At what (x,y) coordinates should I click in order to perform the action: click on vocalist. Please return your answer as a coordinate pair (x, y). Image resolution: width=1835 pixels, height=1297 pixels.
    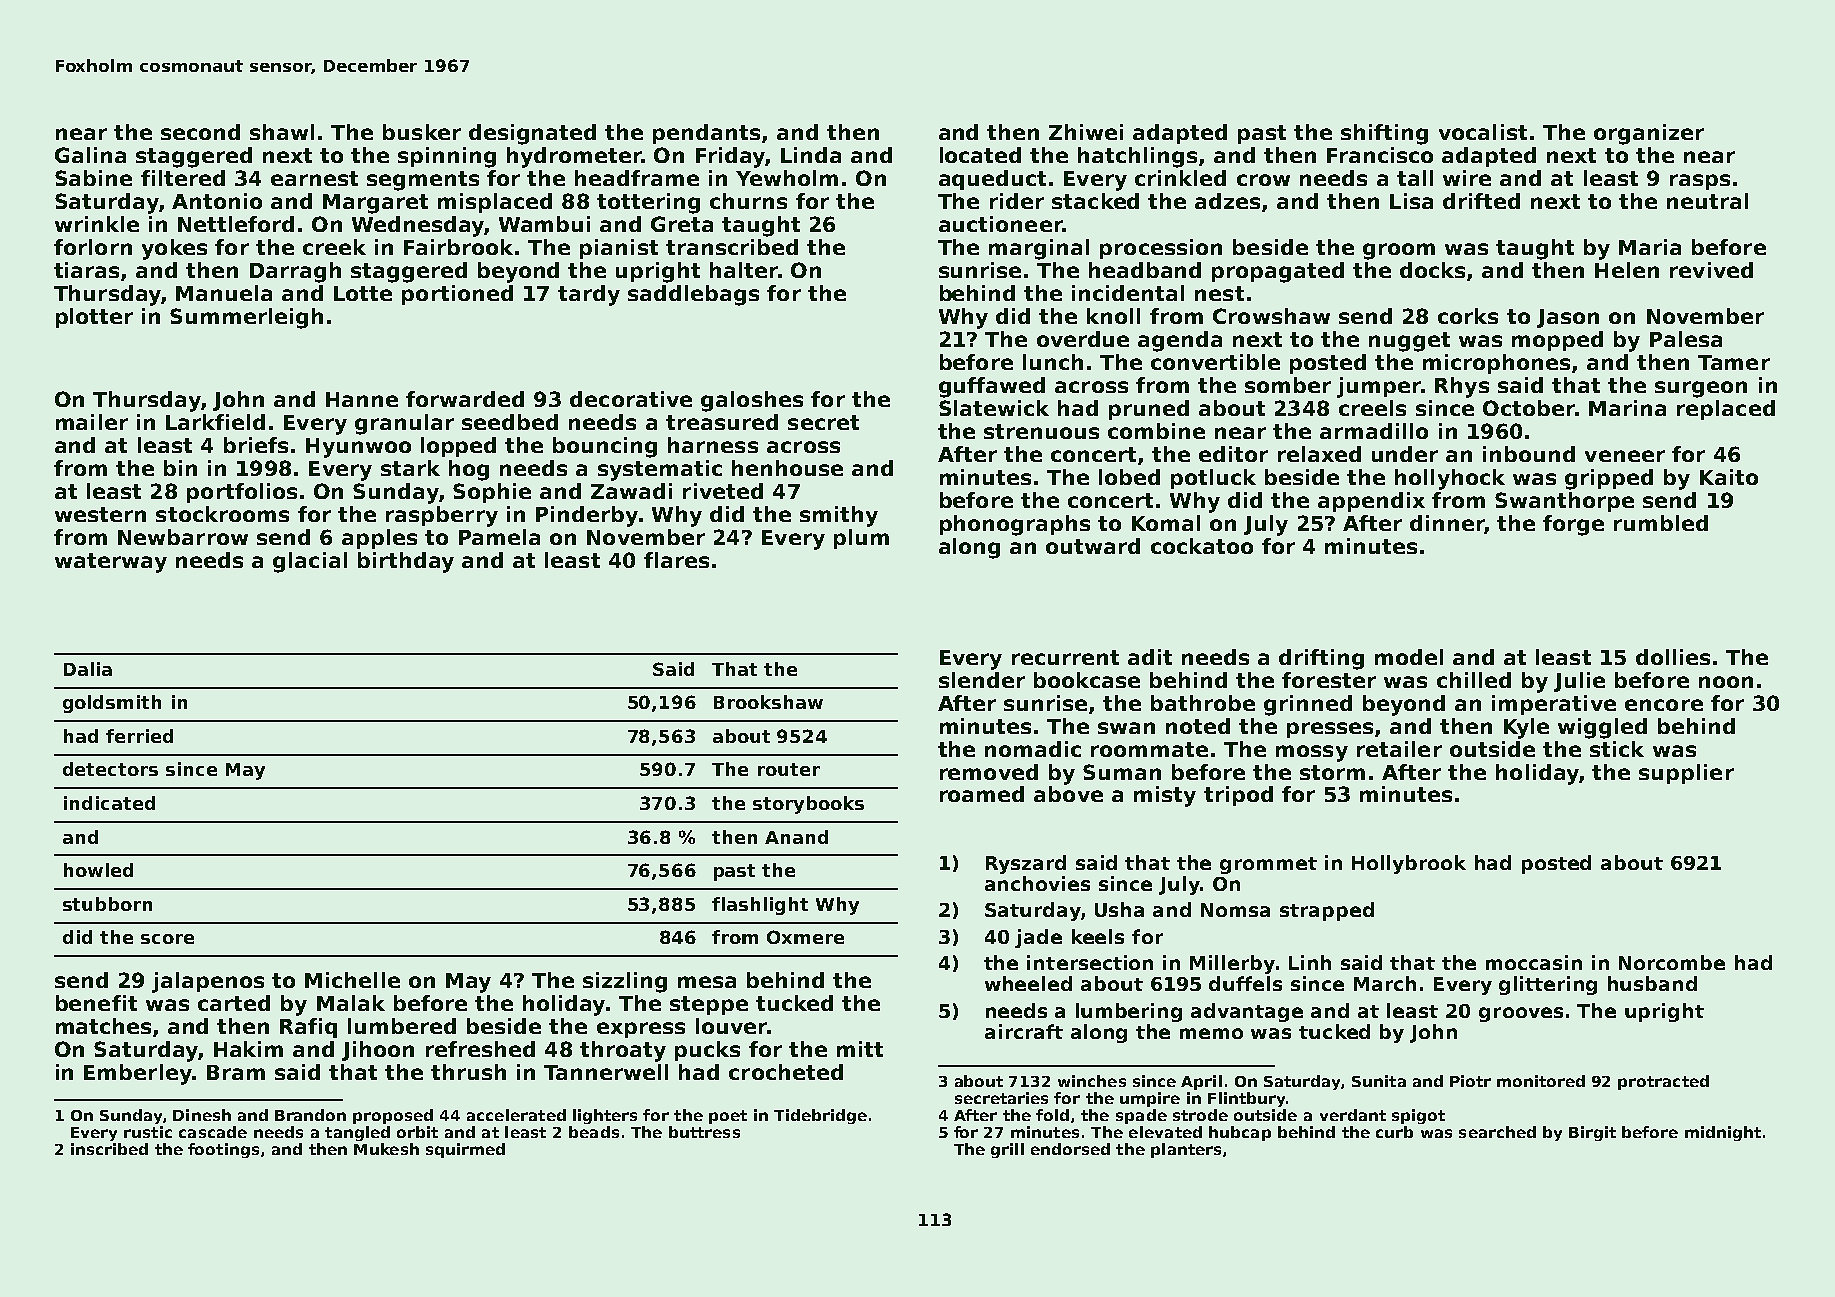
    Looking at the image, I should click on (1483, 132).
